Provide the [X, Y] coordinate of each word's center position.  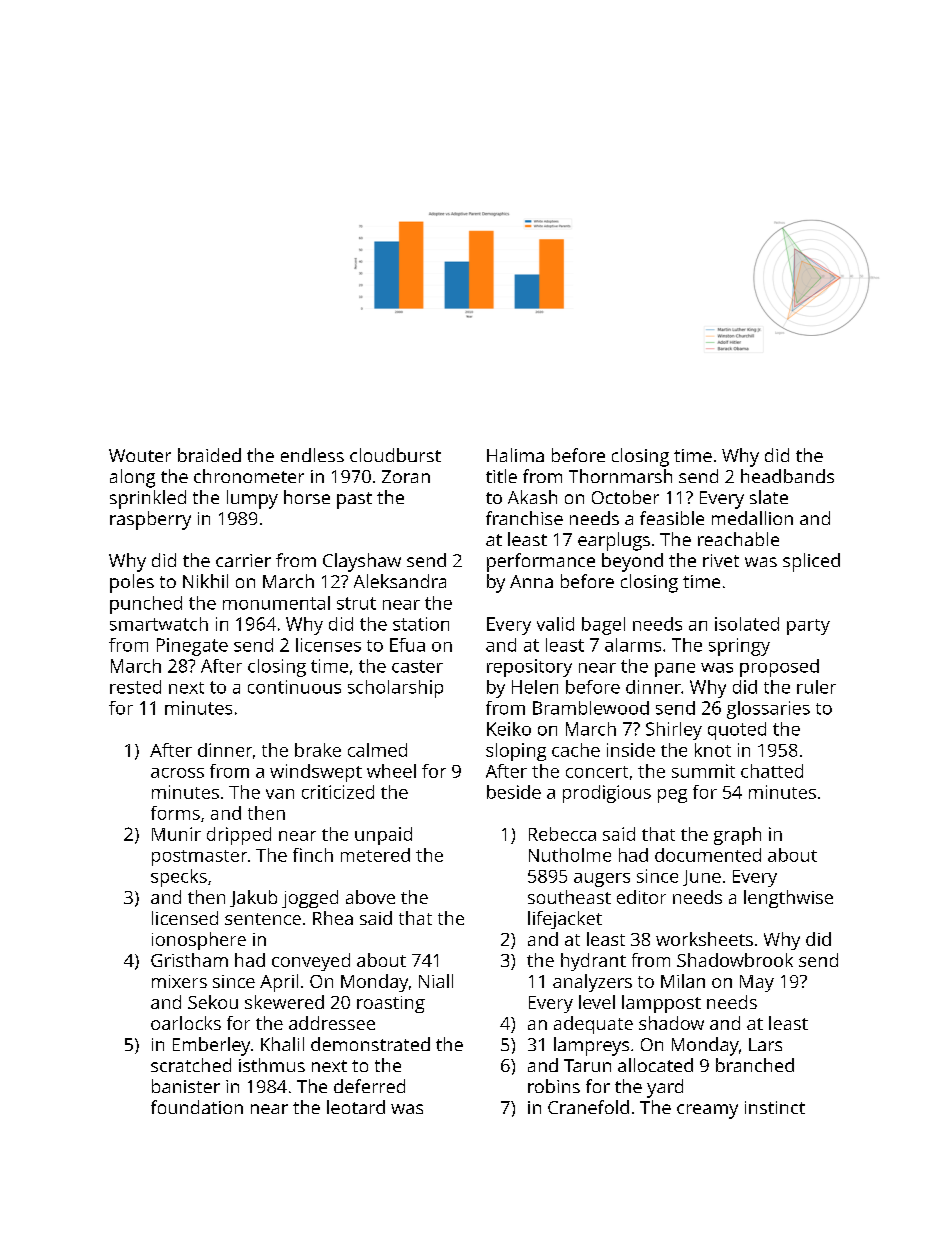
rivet [721, 560]
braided [209, 455]
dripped [239, 836]
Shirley [674, 731]
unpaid [383, 836]
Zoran [406, 476]
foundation [197, 1107]
